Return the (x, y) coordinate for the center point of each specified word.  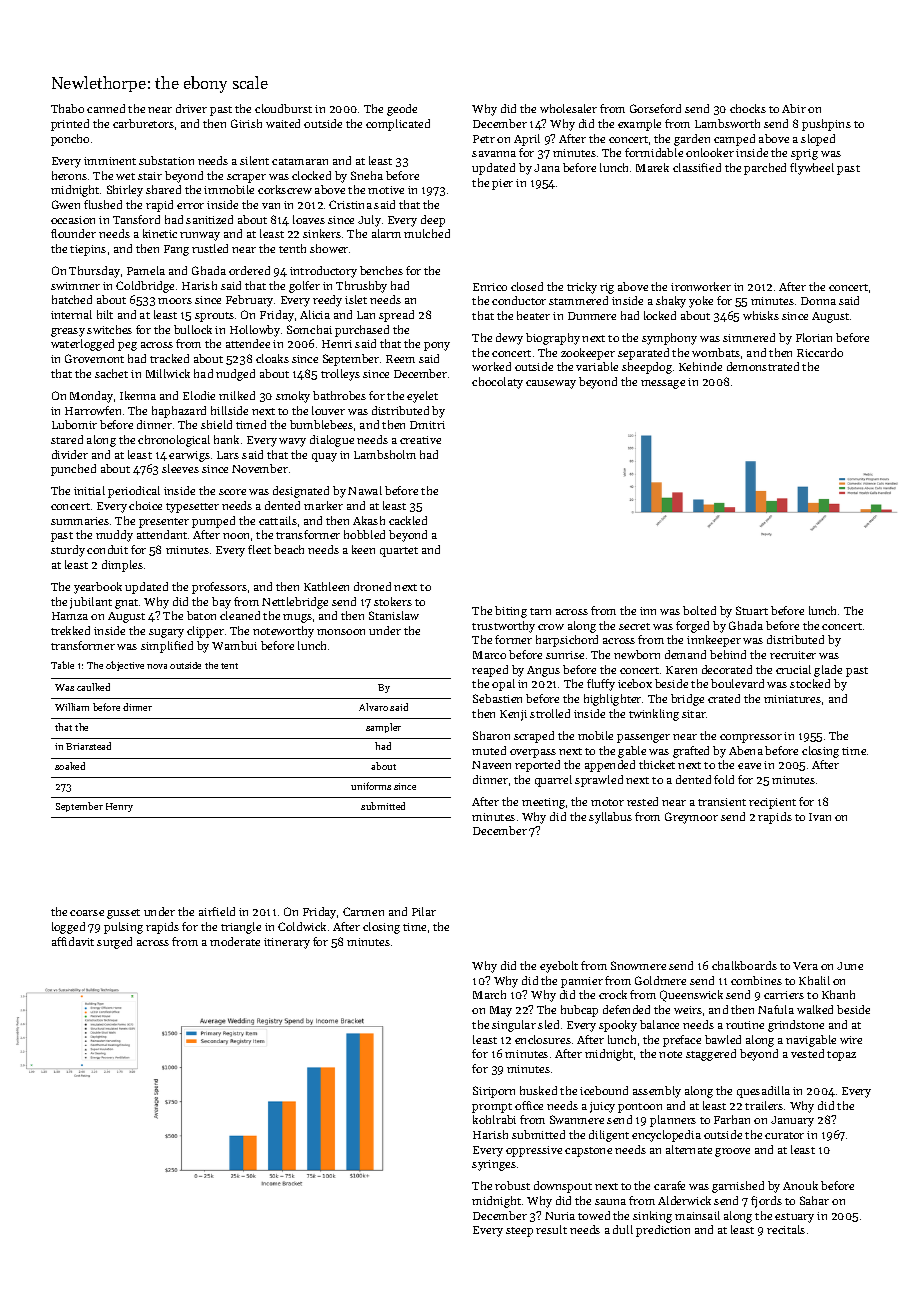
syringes (494, 1165)
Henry (119, 807)
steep (519, 1232)
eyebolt (559, 967)
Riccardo (820, 352)
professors (219, 588)
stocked (810, 683)
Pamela (146, 270)
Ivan (820, 817)
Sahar (814, 1200)
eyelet (422, 397)
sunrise (565, 655)
